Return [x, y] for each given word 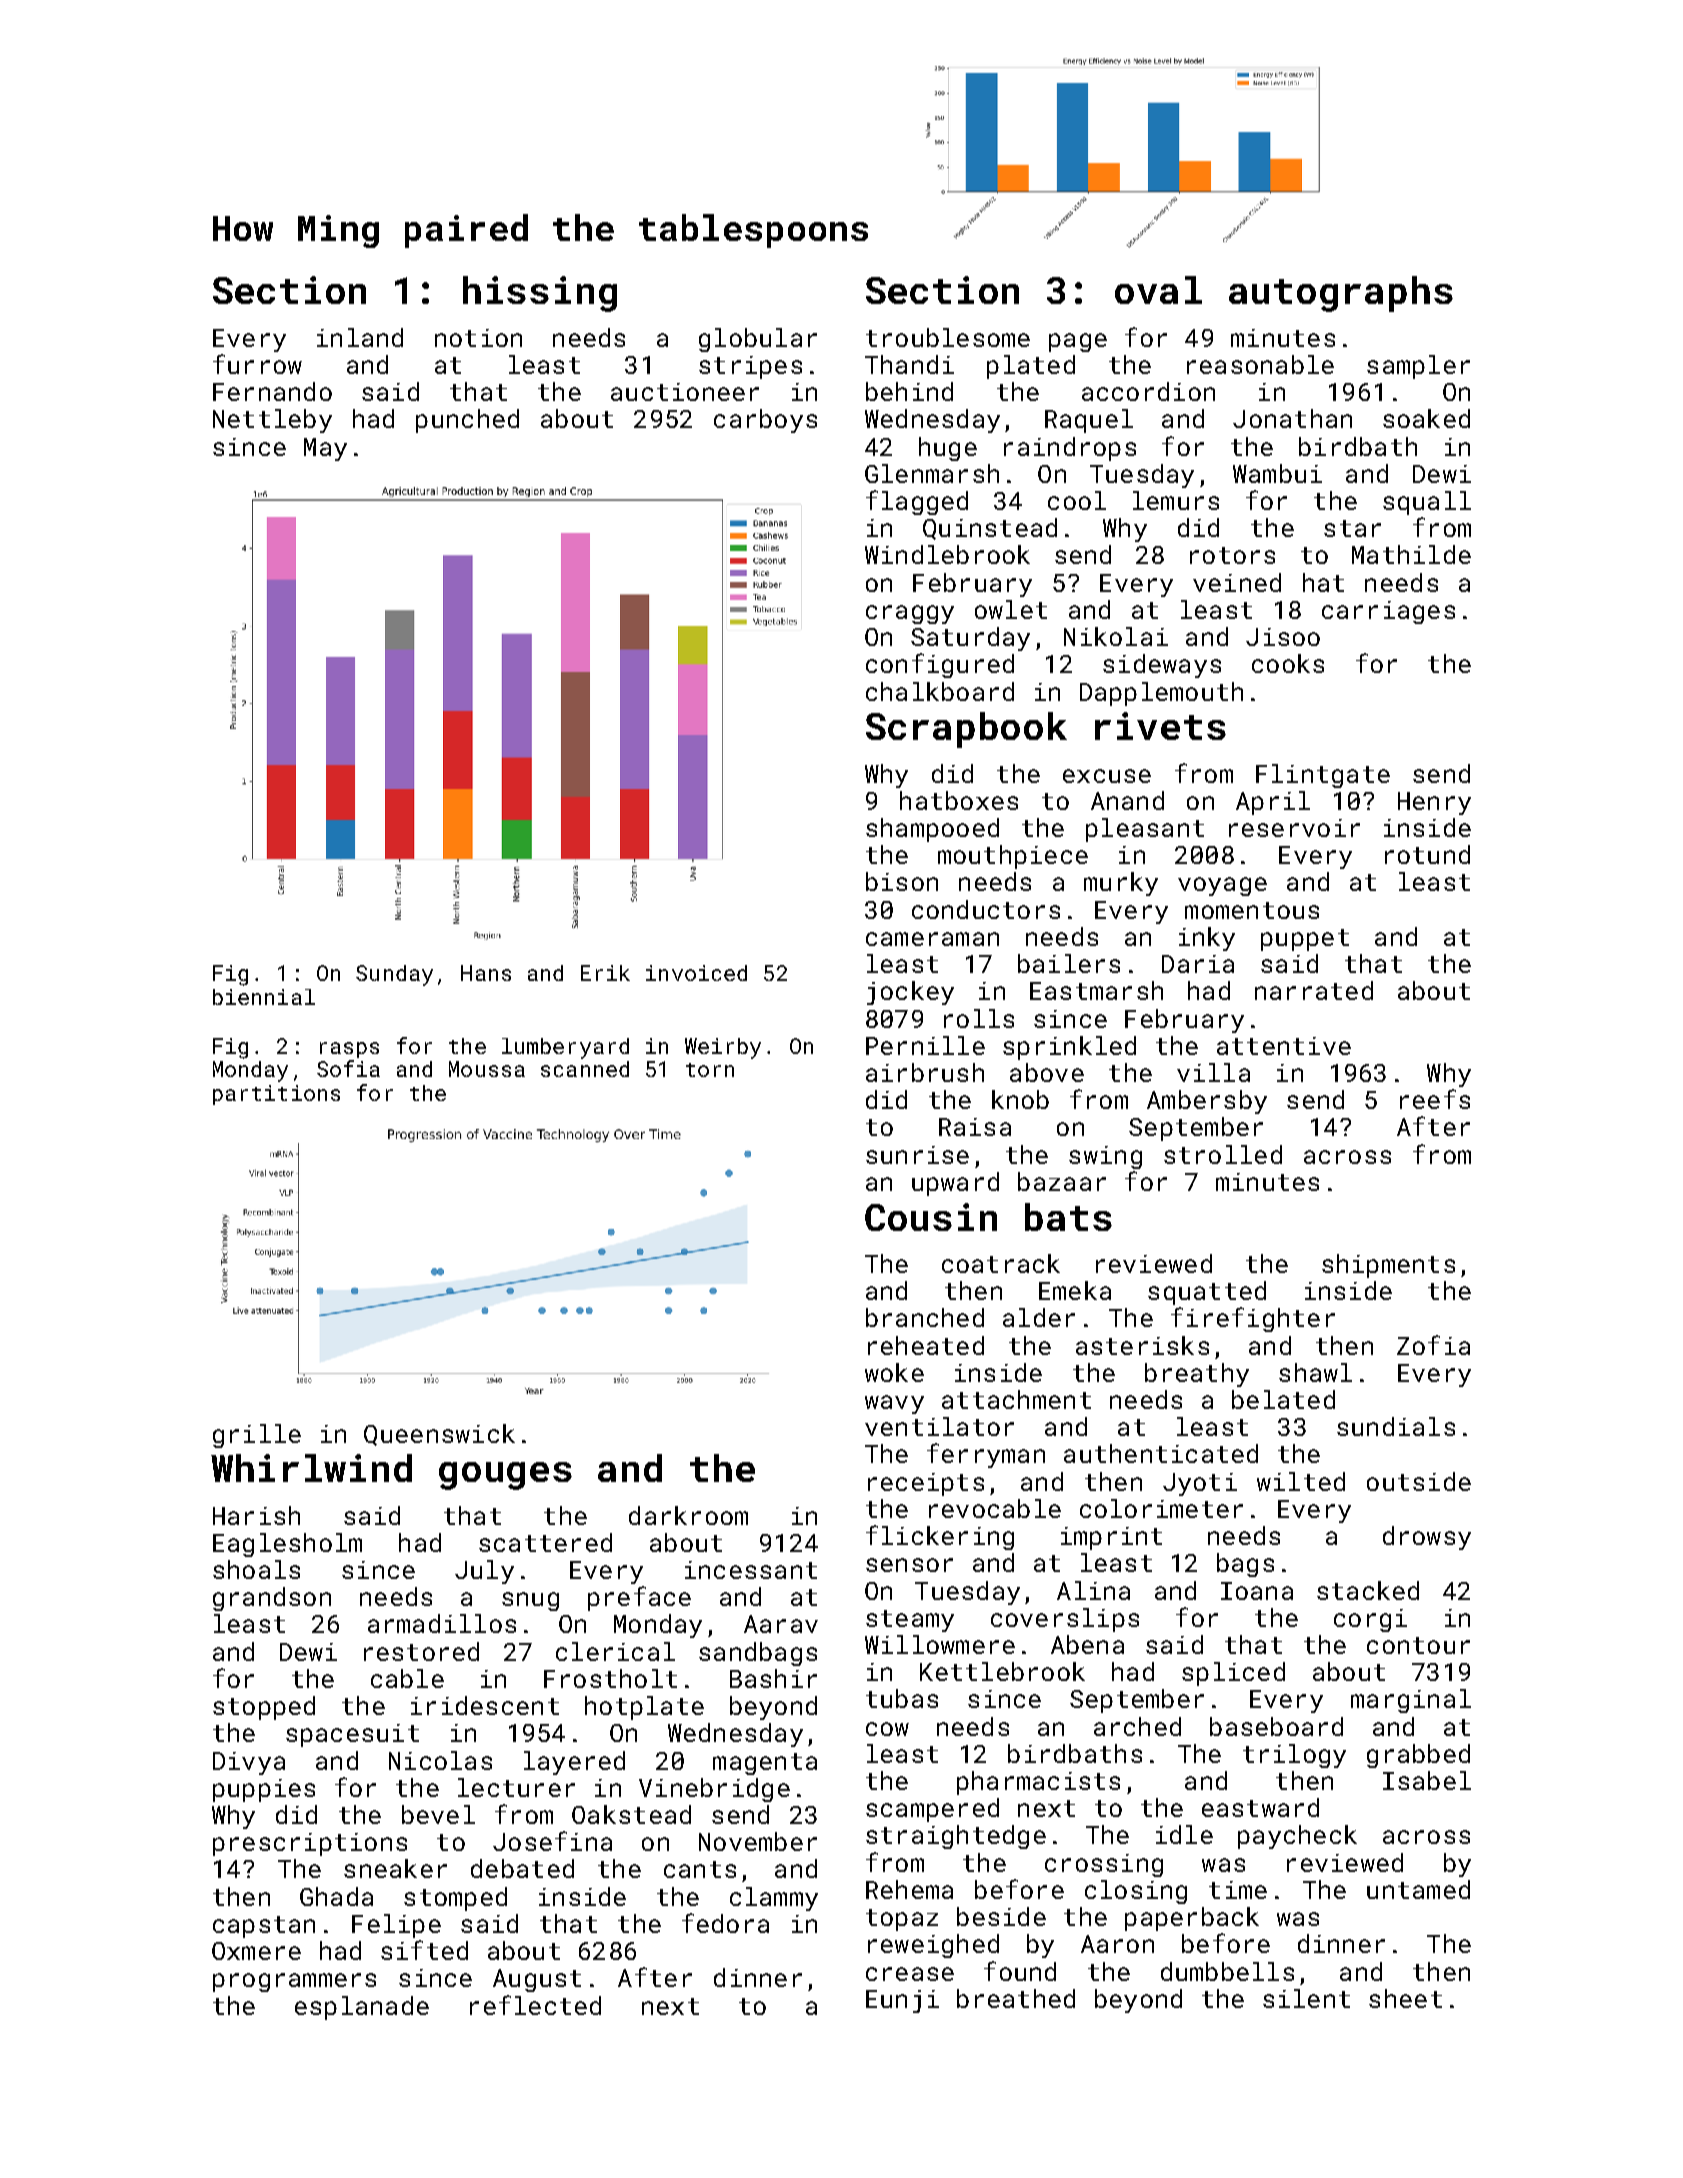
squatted [1207, 1293]
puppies [264, 1790]
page [1078, 342]
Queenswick [439, 1435]
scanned [585, 1069]
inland [360, 337]
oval [1158, 290]
